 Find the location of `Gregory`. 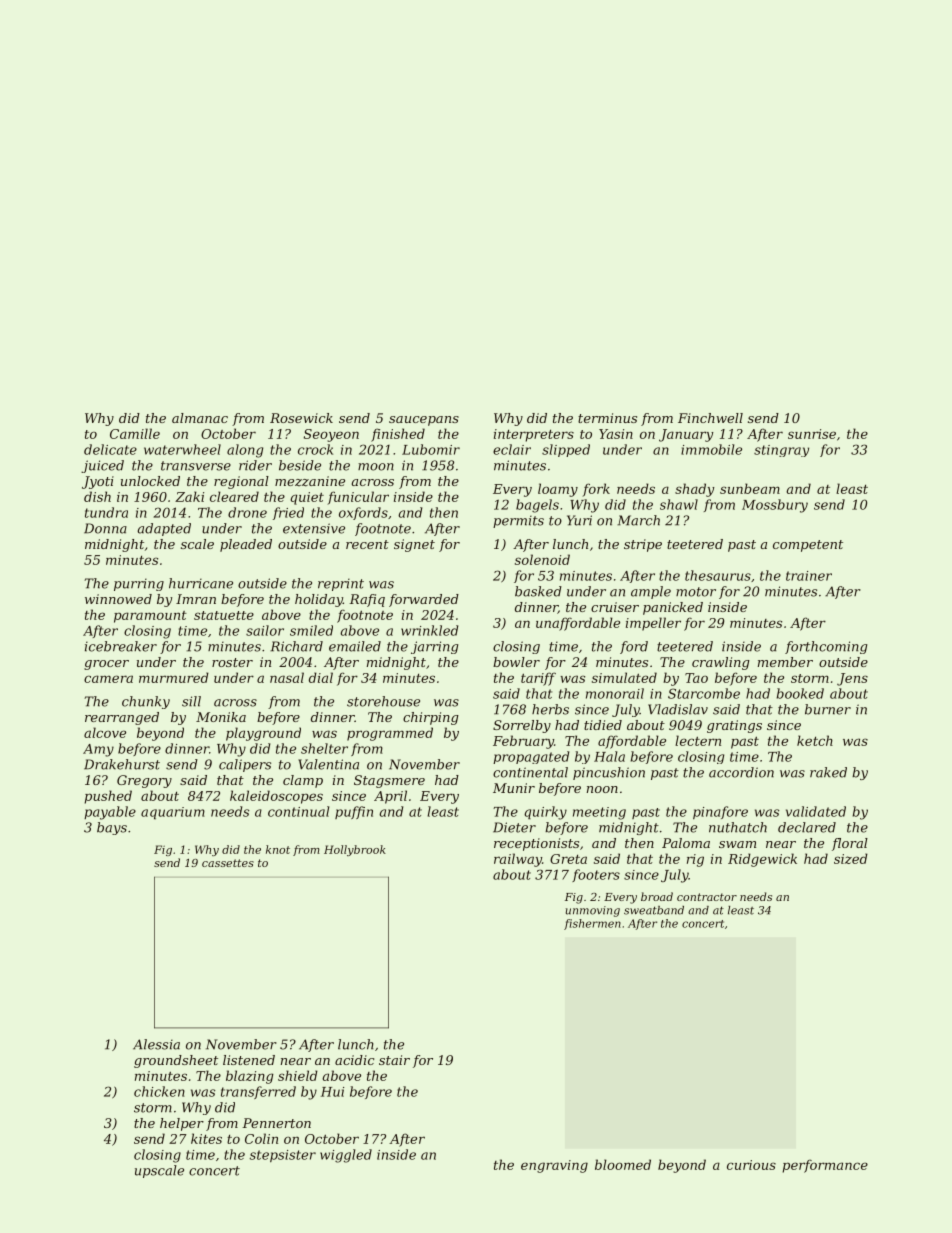

Gregory is located at coordinates (144, 781).
